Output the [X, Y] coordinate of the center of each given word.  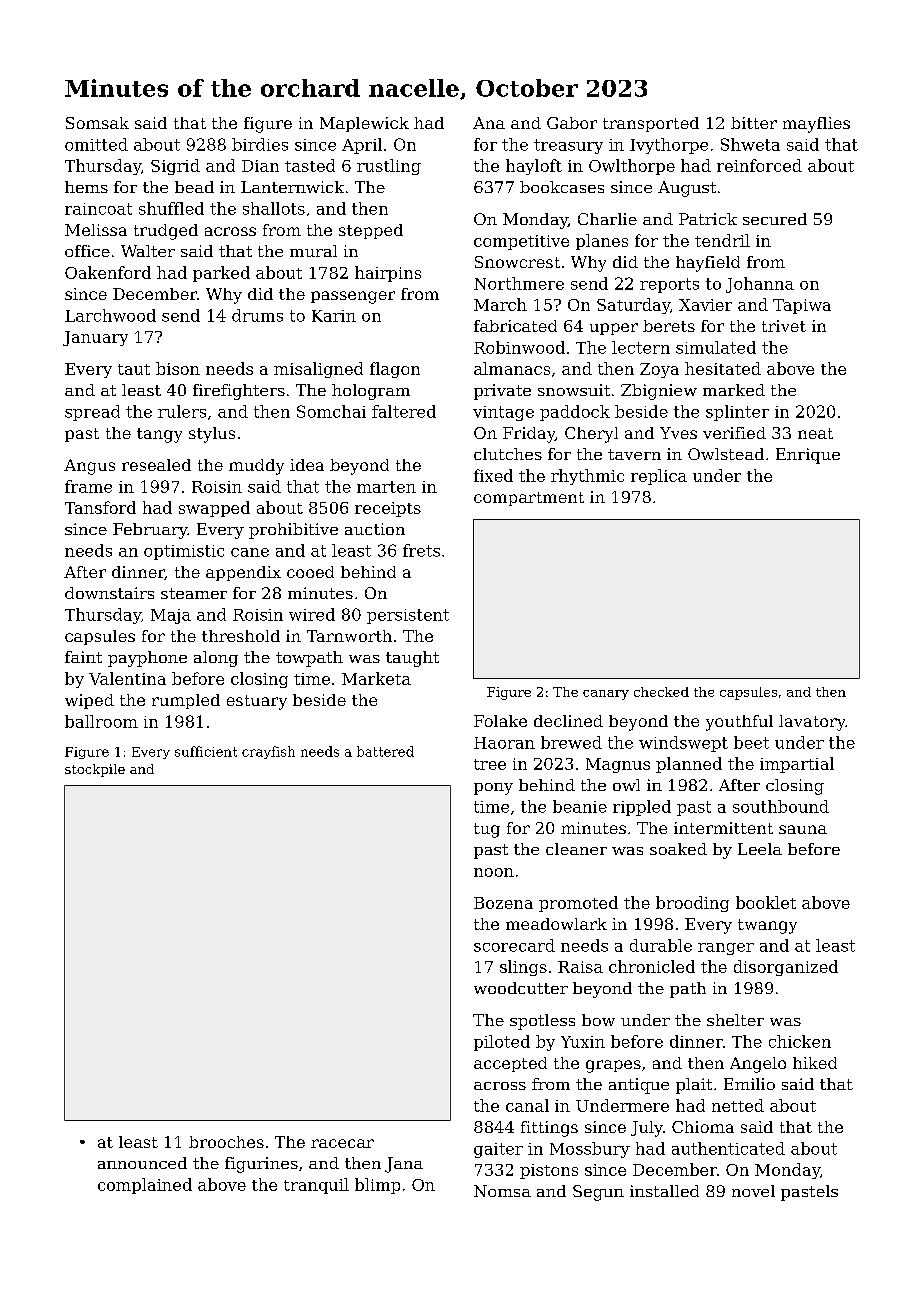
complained [145, 1186]
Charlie [607, 219]
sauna [803, 829]
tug [487, 830]
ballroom [101, 721]
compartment [529, 499]
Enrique [808, 456]
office [87, 251]
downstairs [109, 593]
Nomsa [502, 1191]
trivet [784, 326]
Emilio [749, 1084]
